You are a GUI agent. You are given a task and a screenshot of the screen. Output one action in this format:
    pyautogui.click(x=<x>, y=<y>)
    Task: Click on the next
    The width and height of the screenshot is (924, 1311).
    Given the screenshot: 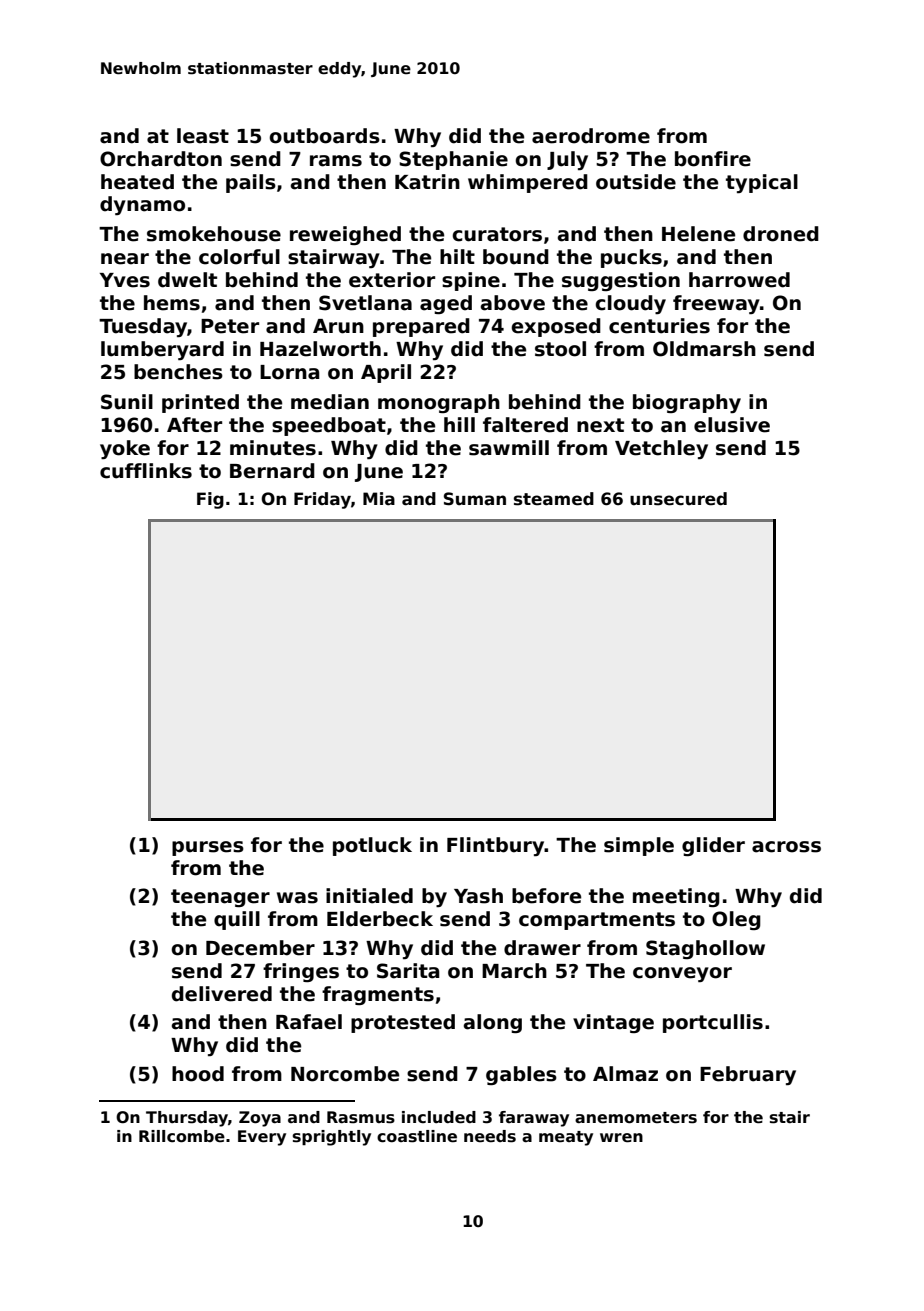 What is the action you would take?
    pyautogui.click(x=600, y=425)
